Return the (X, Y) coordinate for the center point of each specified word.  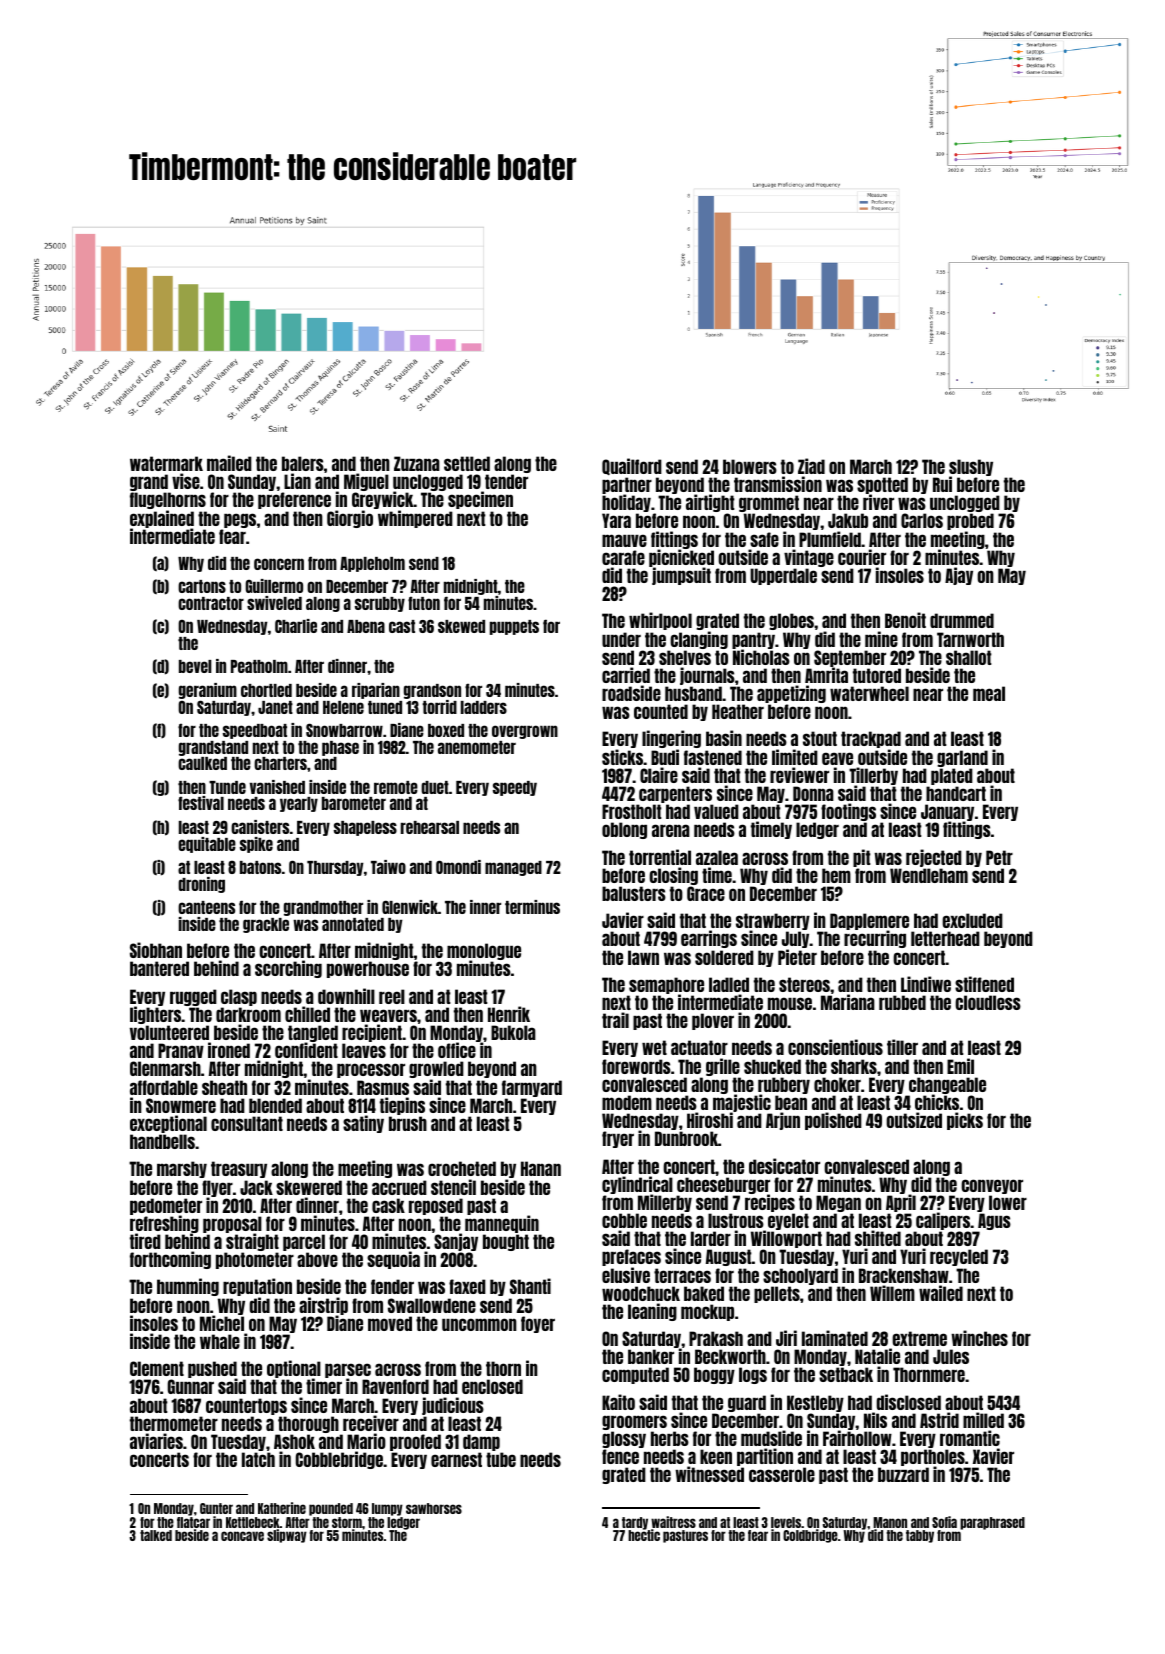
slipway (287, 1536)
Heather (738, 711)
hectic (644, 1535)
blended (275, 1105)
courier (862, 557)
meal (989, 693)
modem (627, 1102)
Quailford (632, 466)
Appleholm (372, 564)
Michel (222, 1323)
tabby (920, 1536)
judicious (453, 1406)
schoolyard (800, 1276)
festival (201, 803)
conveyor (992, 1186)
